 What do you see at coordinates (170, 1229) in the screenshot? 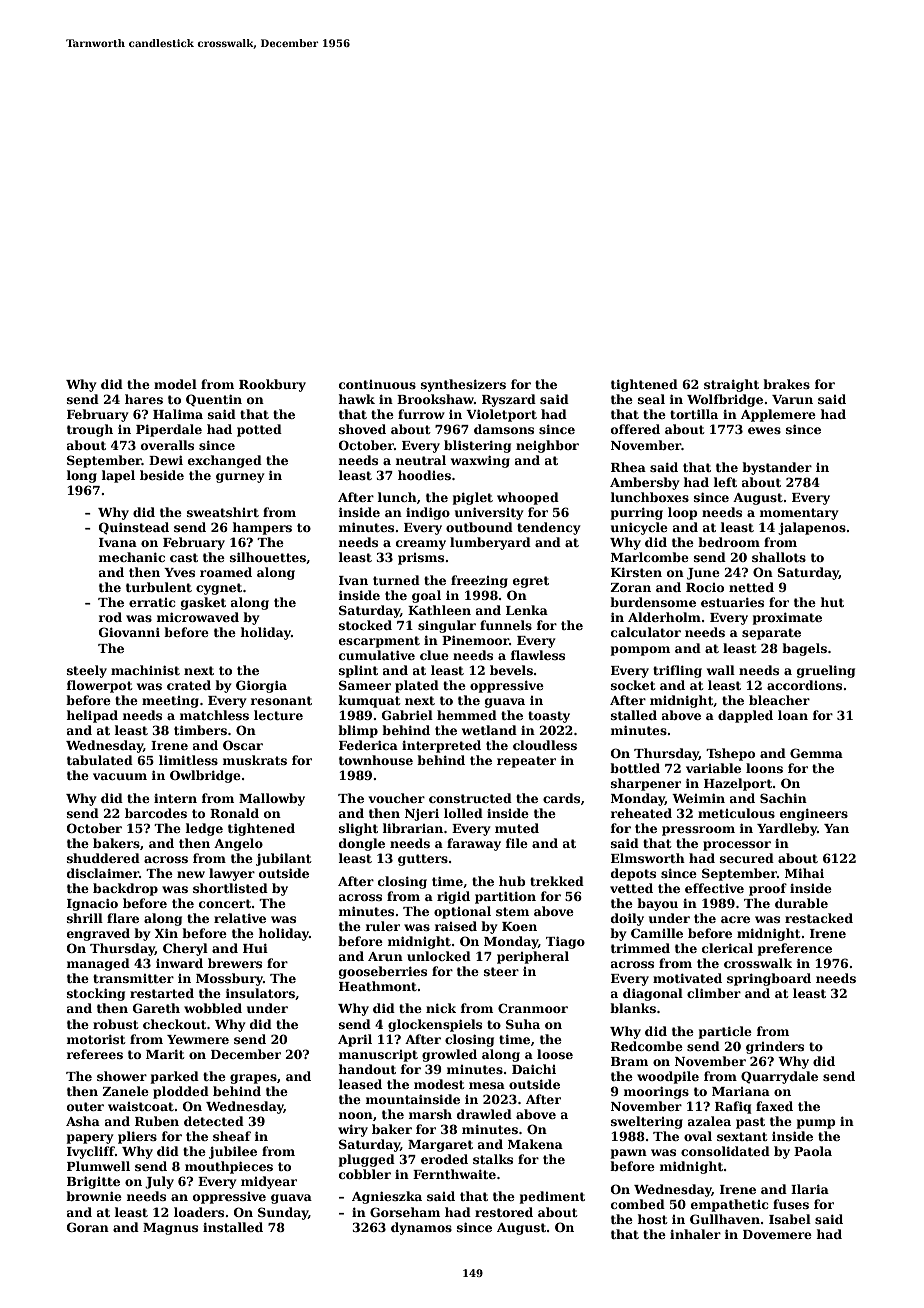
I see `Magnus` at bounding box center [170, 1229].
